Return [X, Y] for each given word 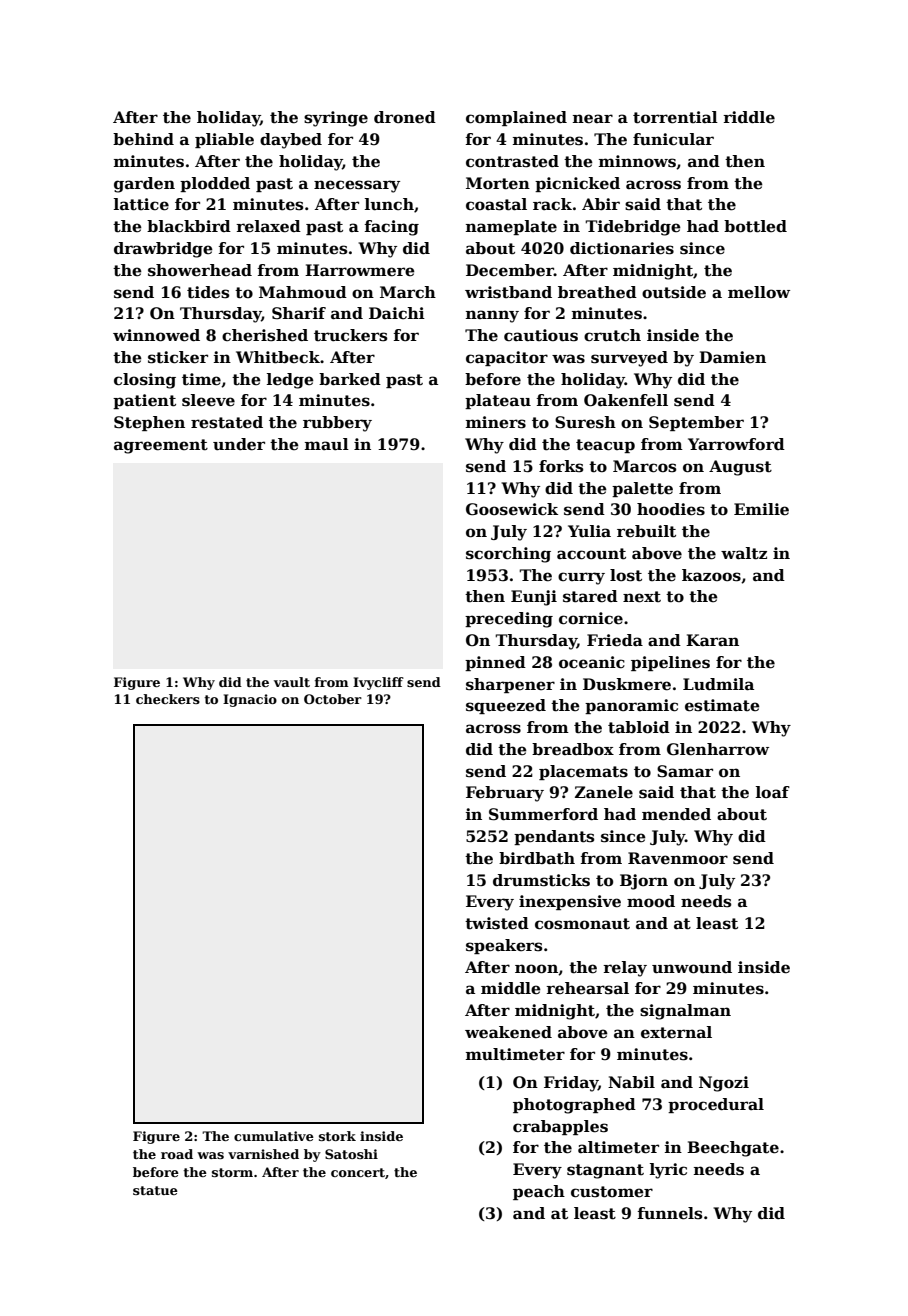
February [505, 794]
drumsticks [541, 880]
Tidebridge [633, 228]
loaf [773, 792]
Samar [685, 771]
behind [143, 139]
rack [552, 204]
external [676, 1032]
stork [337, 1136]
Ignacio [250, 700]
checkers [168, 699]
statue [155, 1190]
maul [327, 444]
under [239, 444]
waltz [744, 553]
